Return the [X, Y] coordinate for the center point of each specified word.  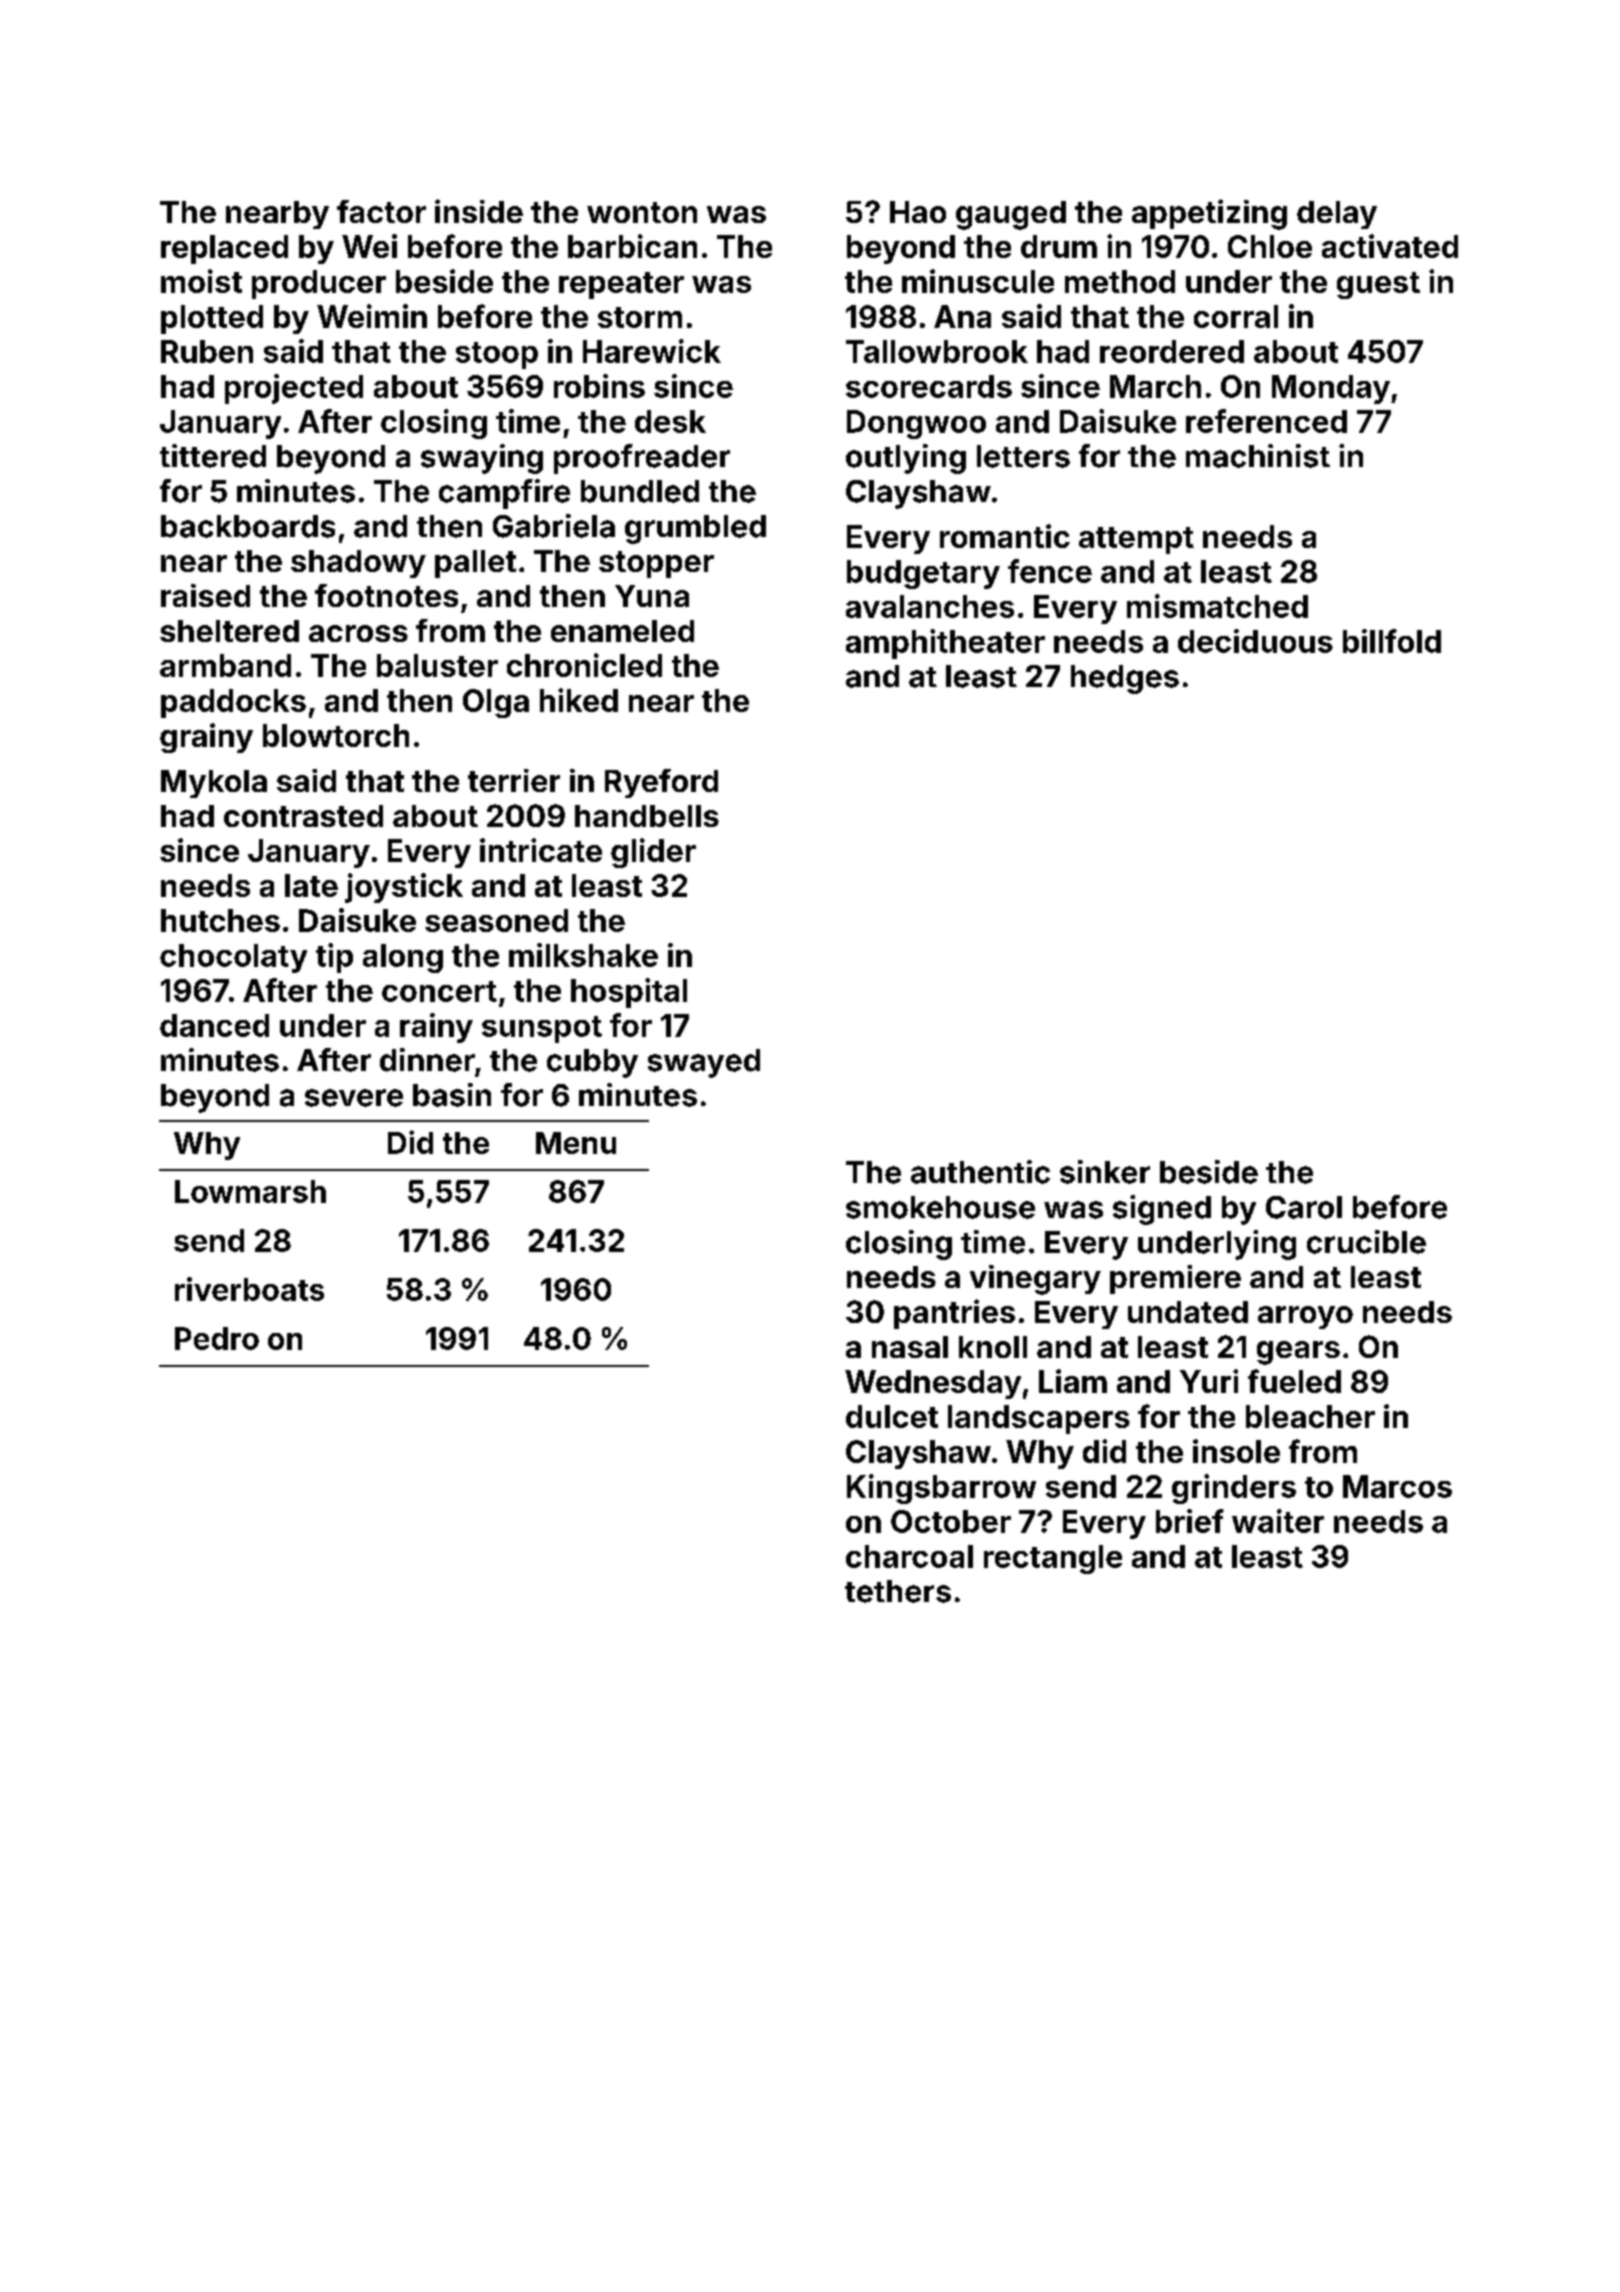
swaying [482, 459]
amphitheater [945, 644]
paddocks [233, 703]
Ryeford [661, 783]
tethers [898, 1591]
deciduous [1255, 641]
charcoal [909, 1556]
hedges [1125, 679]
